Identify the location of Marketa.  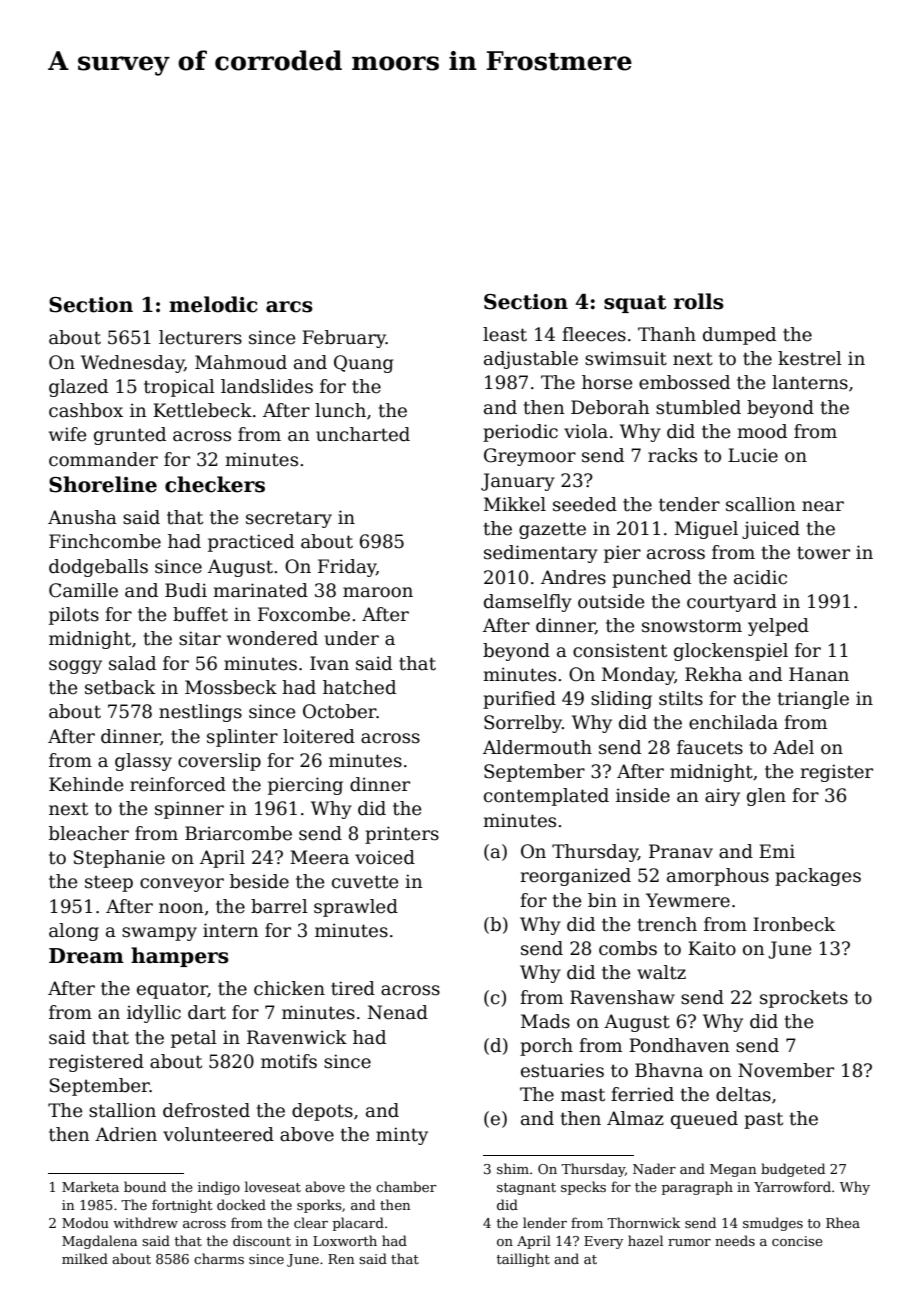
(90, 1186).
